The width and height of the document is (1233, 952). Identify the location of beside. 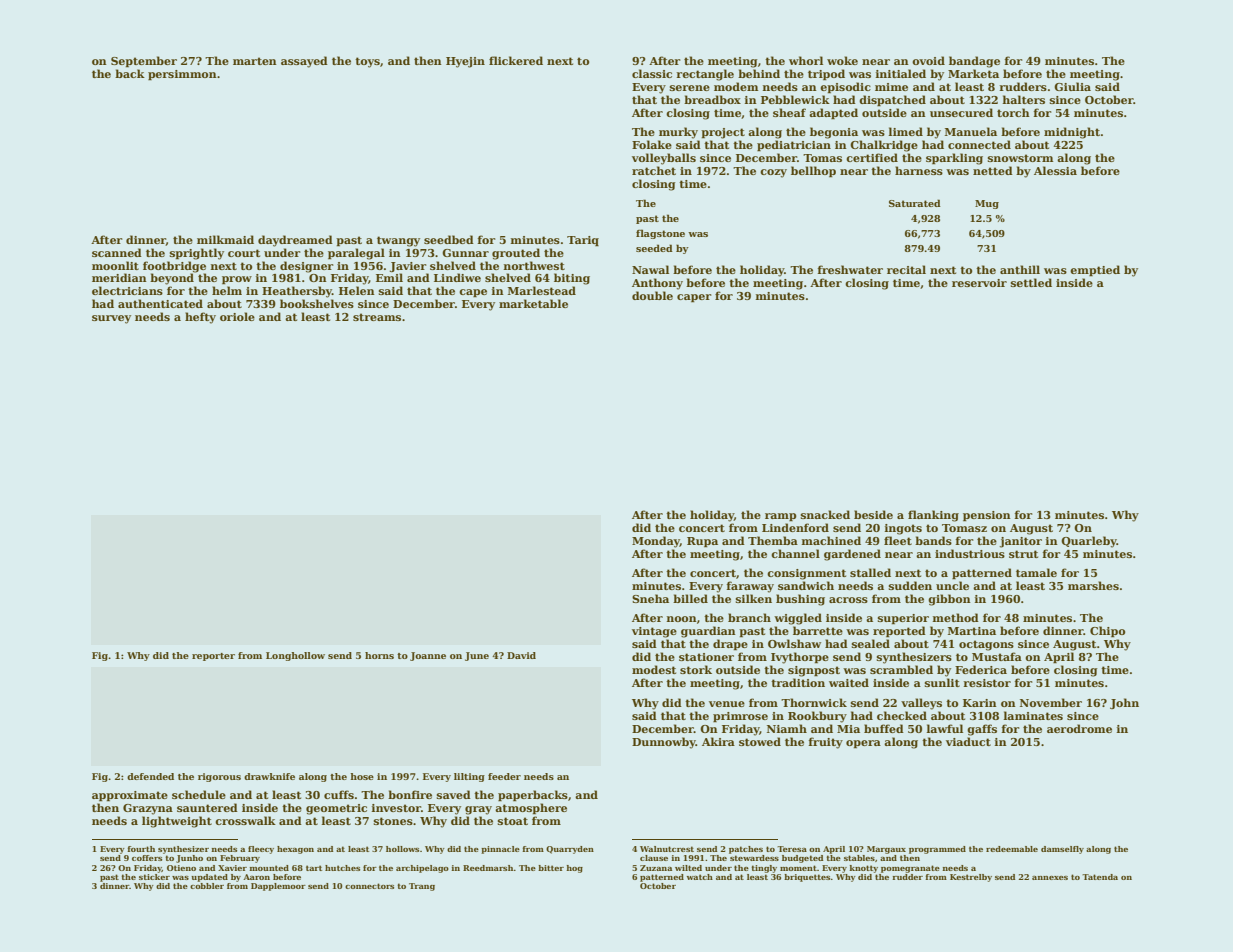
(873, 514).
